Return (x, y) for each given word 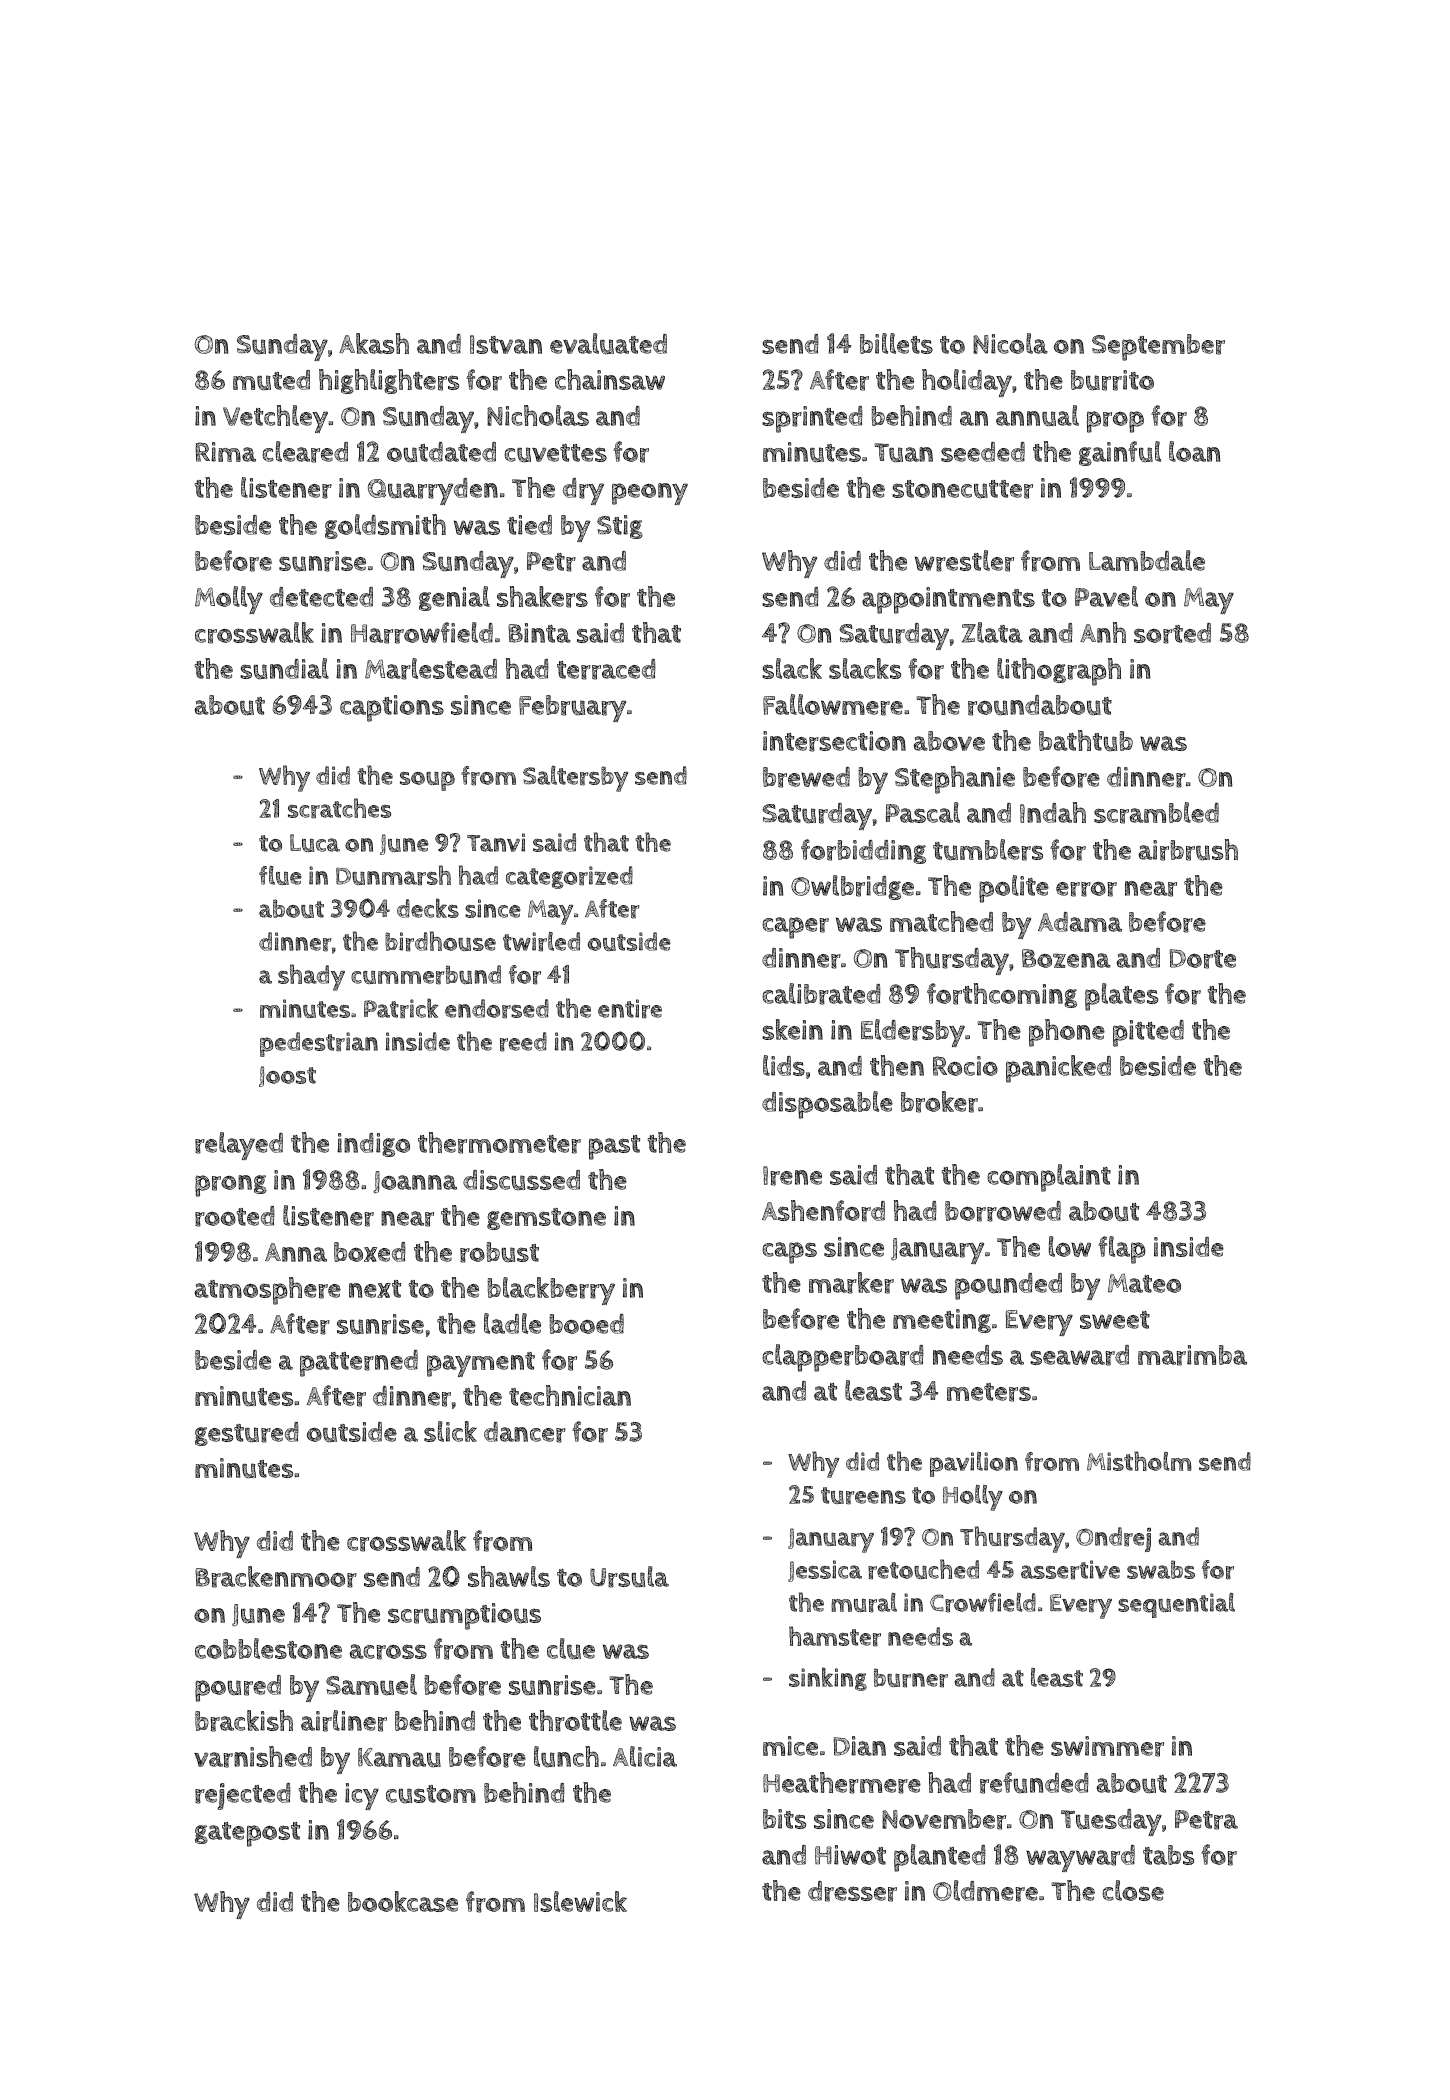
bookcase (403, 1901)
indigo (373, 1145)
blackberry (551, 1291)
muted (271, 380)
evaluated (608, 343)
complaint (1049, 1178)
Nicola (1010, 343)
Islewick (580, 1901)
